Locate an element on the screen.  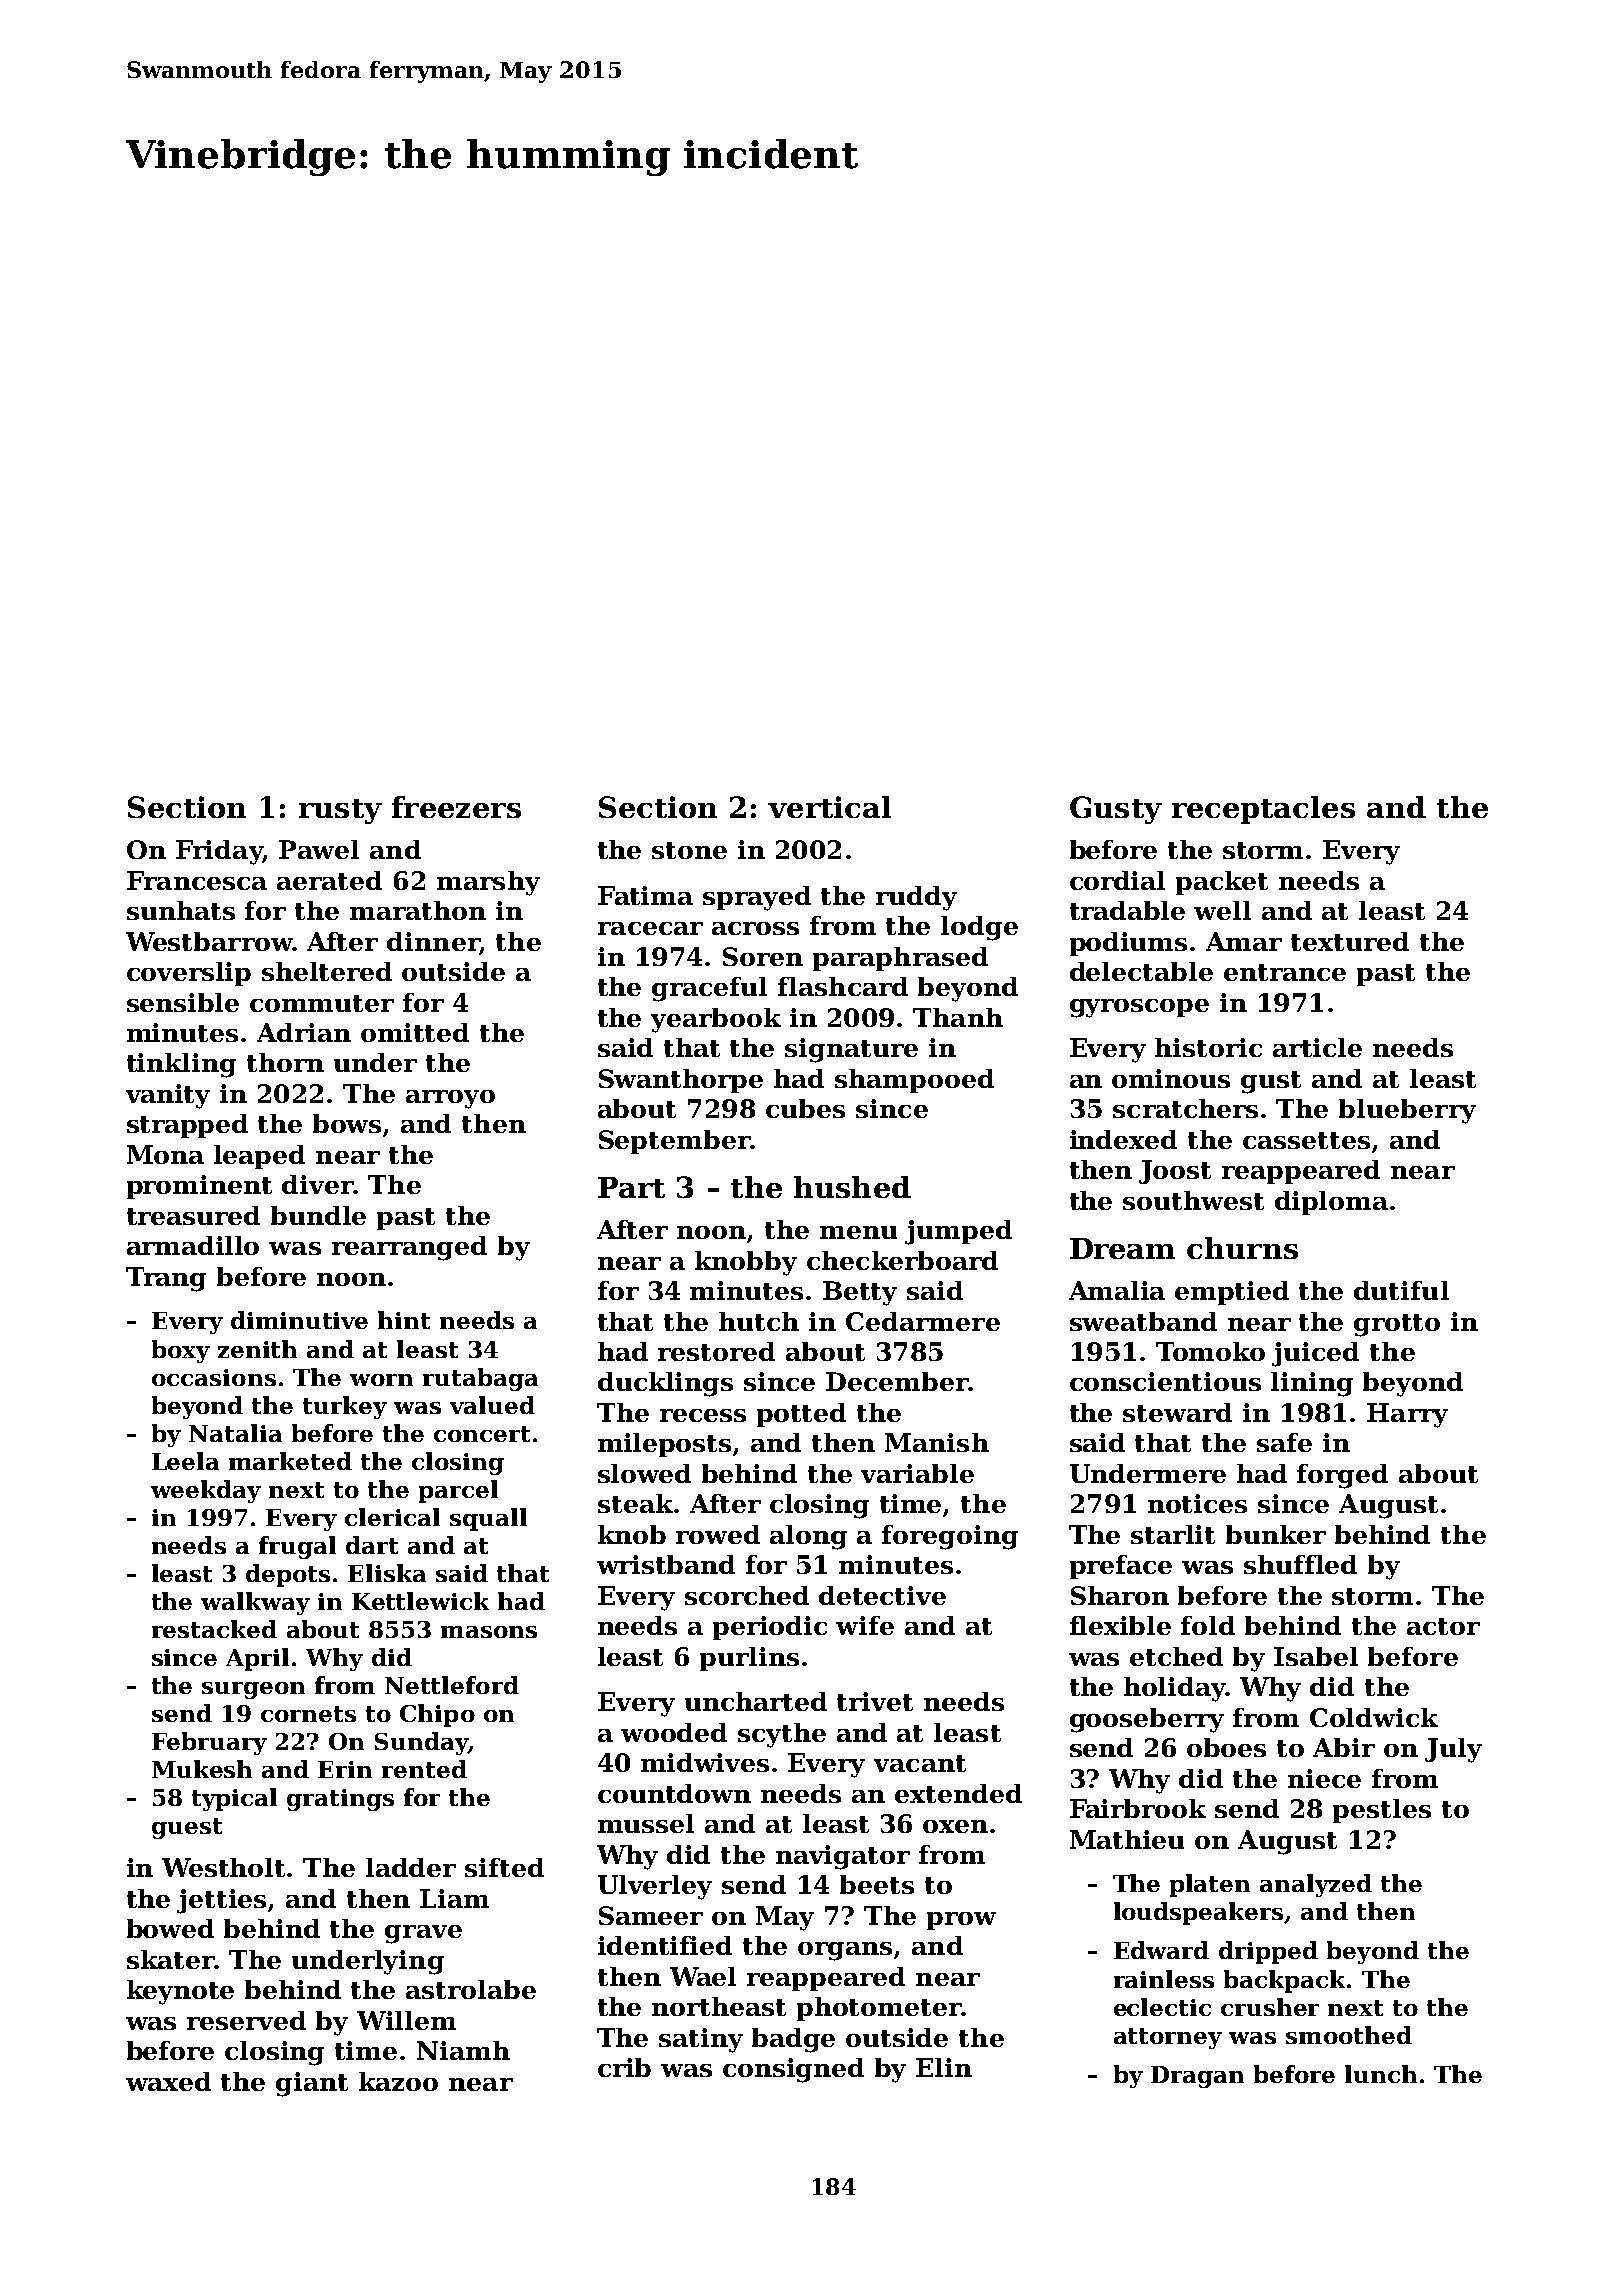
countdown is located at coordinates (674, 1793).
